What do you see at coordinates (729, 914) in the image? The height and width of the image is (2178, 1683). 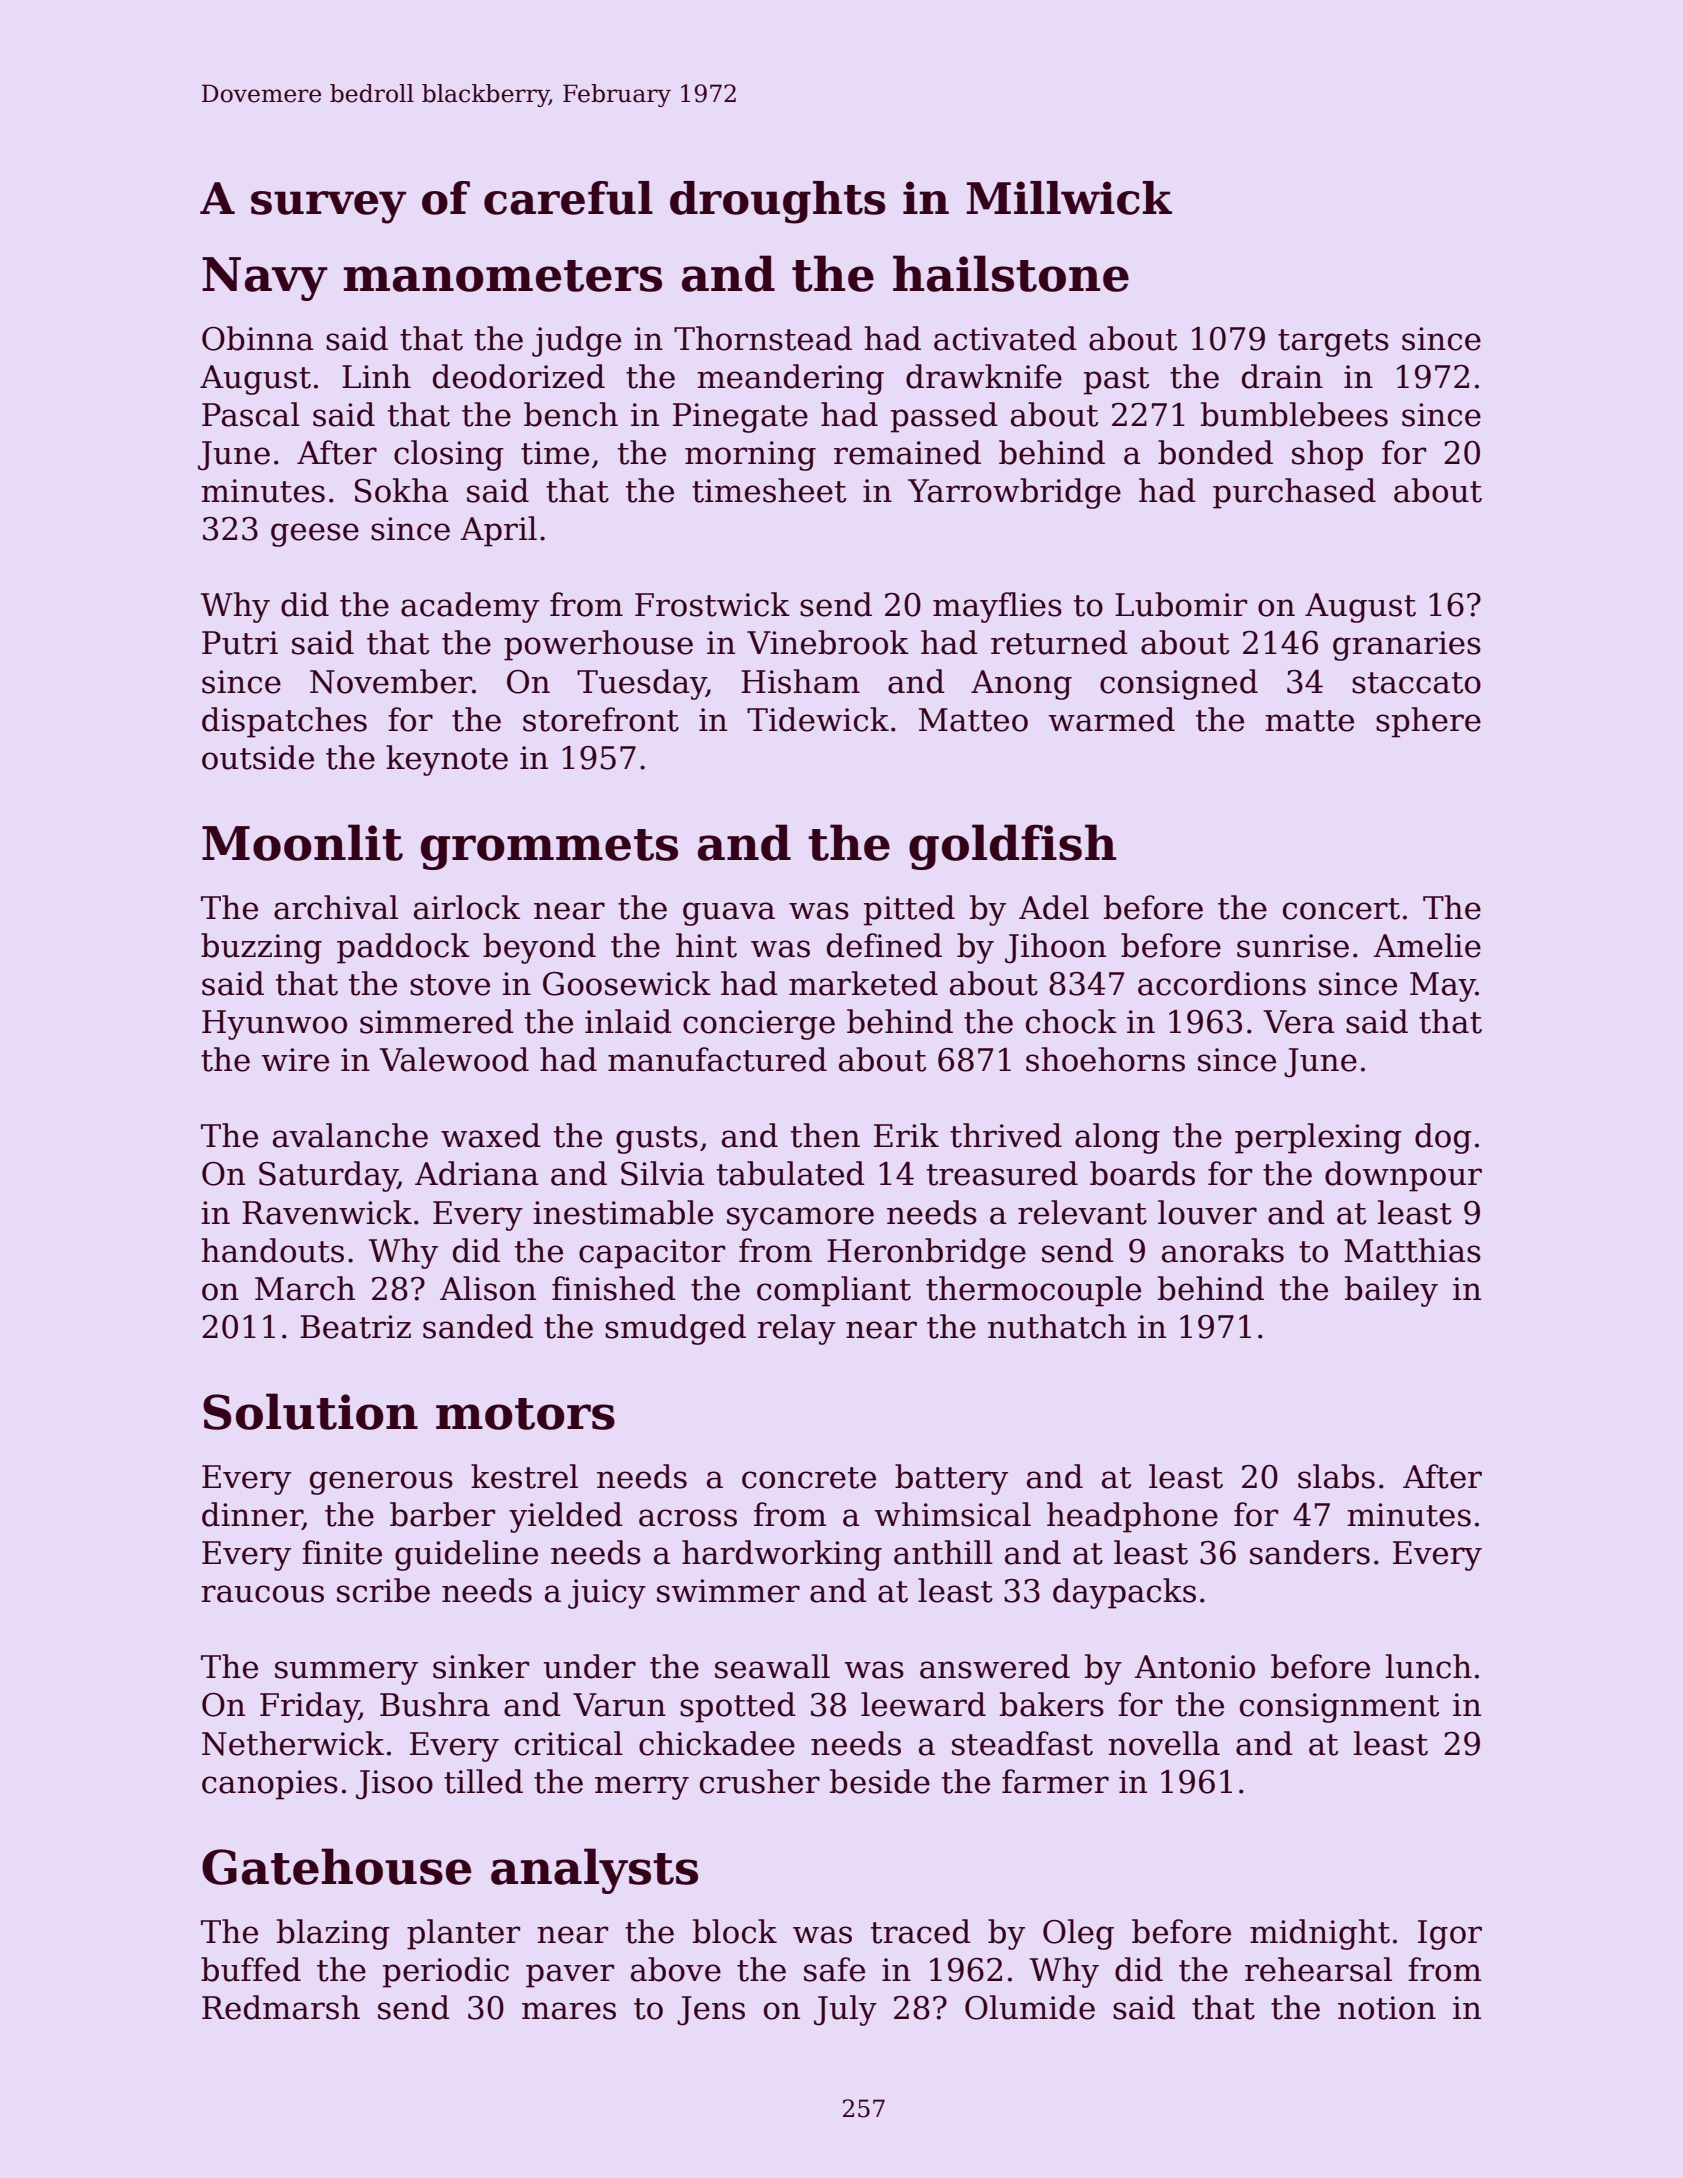 I see `guava` at bounding box center [729, 914].
